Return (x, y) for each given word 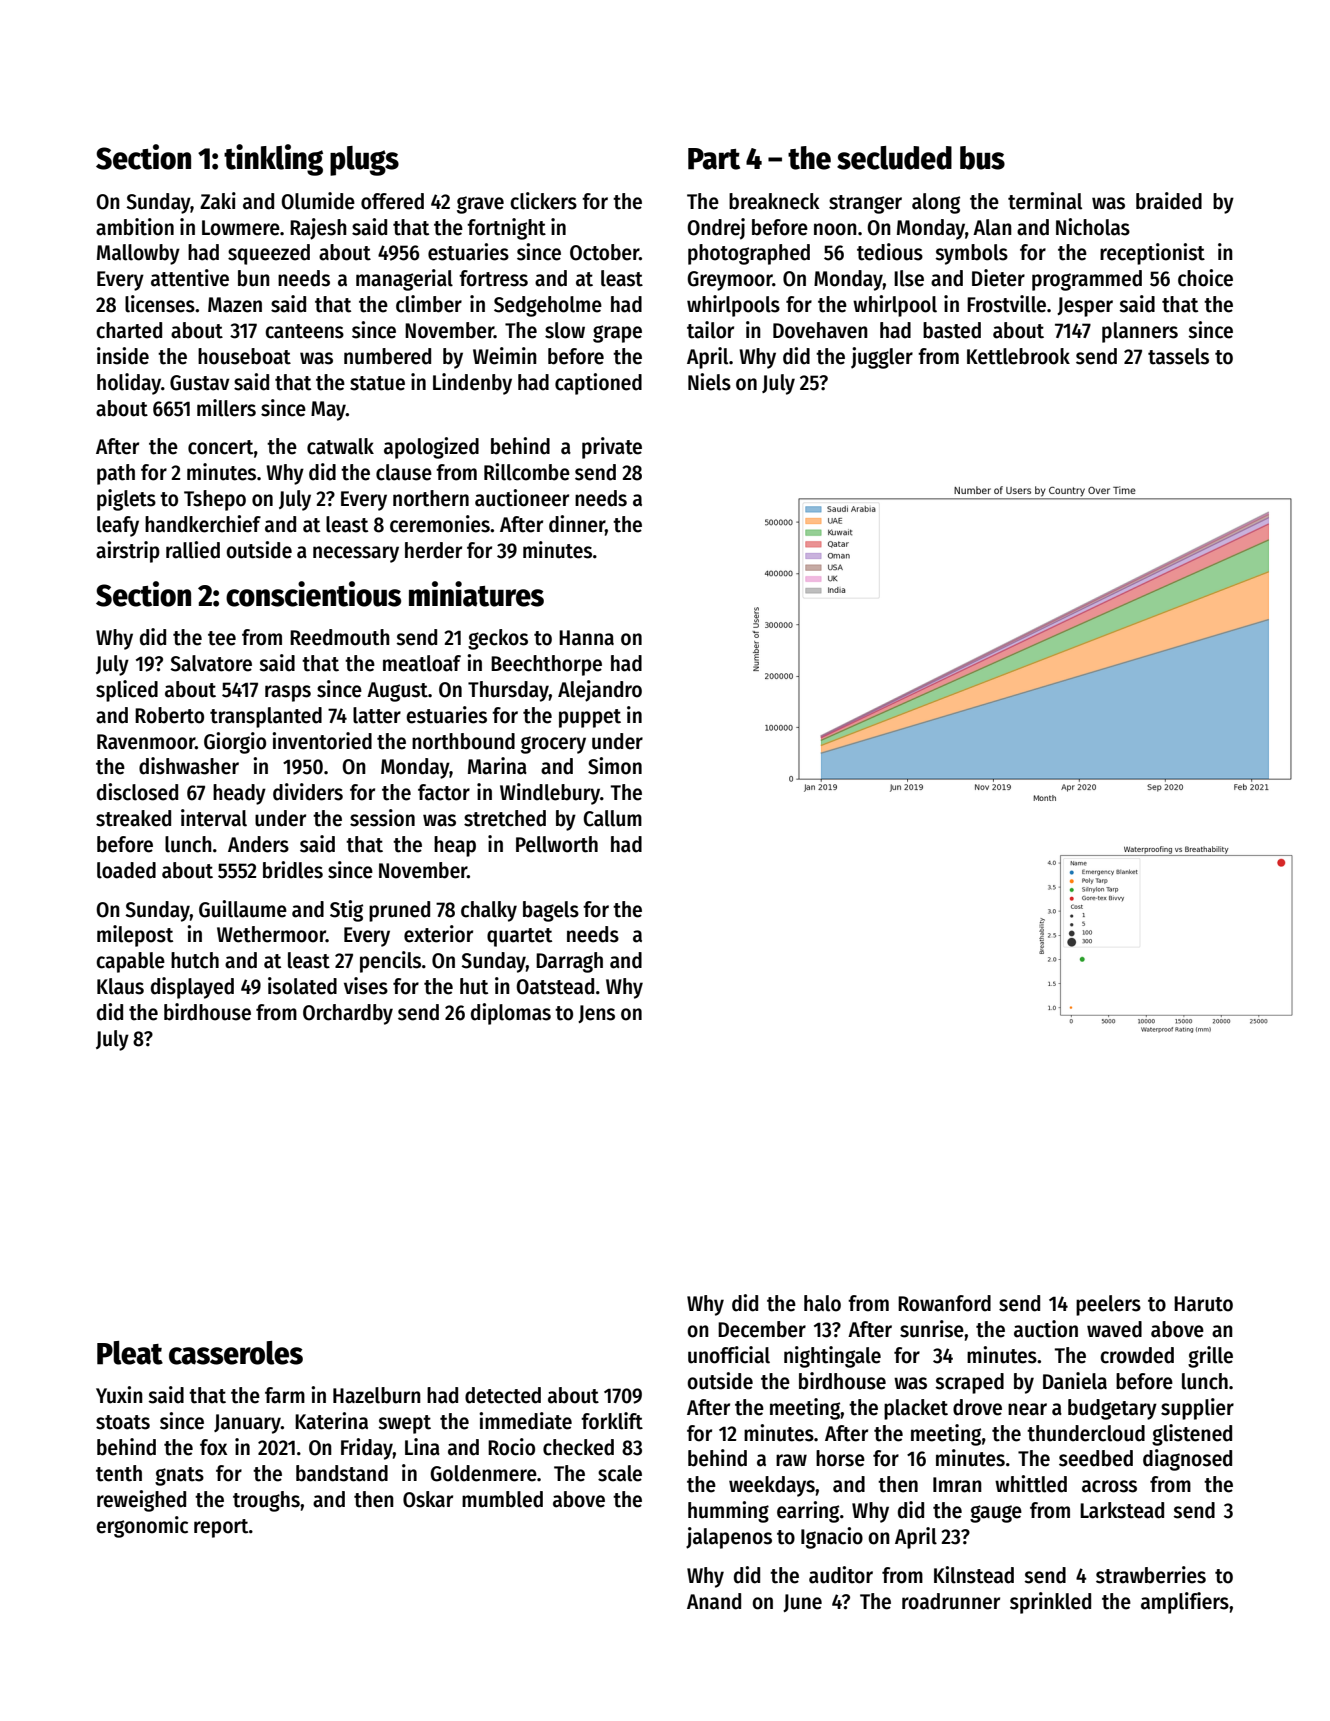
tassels (1178, 356)
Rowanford (944, 1303)
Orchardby (348, 1014)
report (221, 1528)
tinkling (273, 160)
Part (714, 159)
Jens (596, 1014)
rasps (288, 693)
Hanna (586, 638)
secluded (894, 158)
